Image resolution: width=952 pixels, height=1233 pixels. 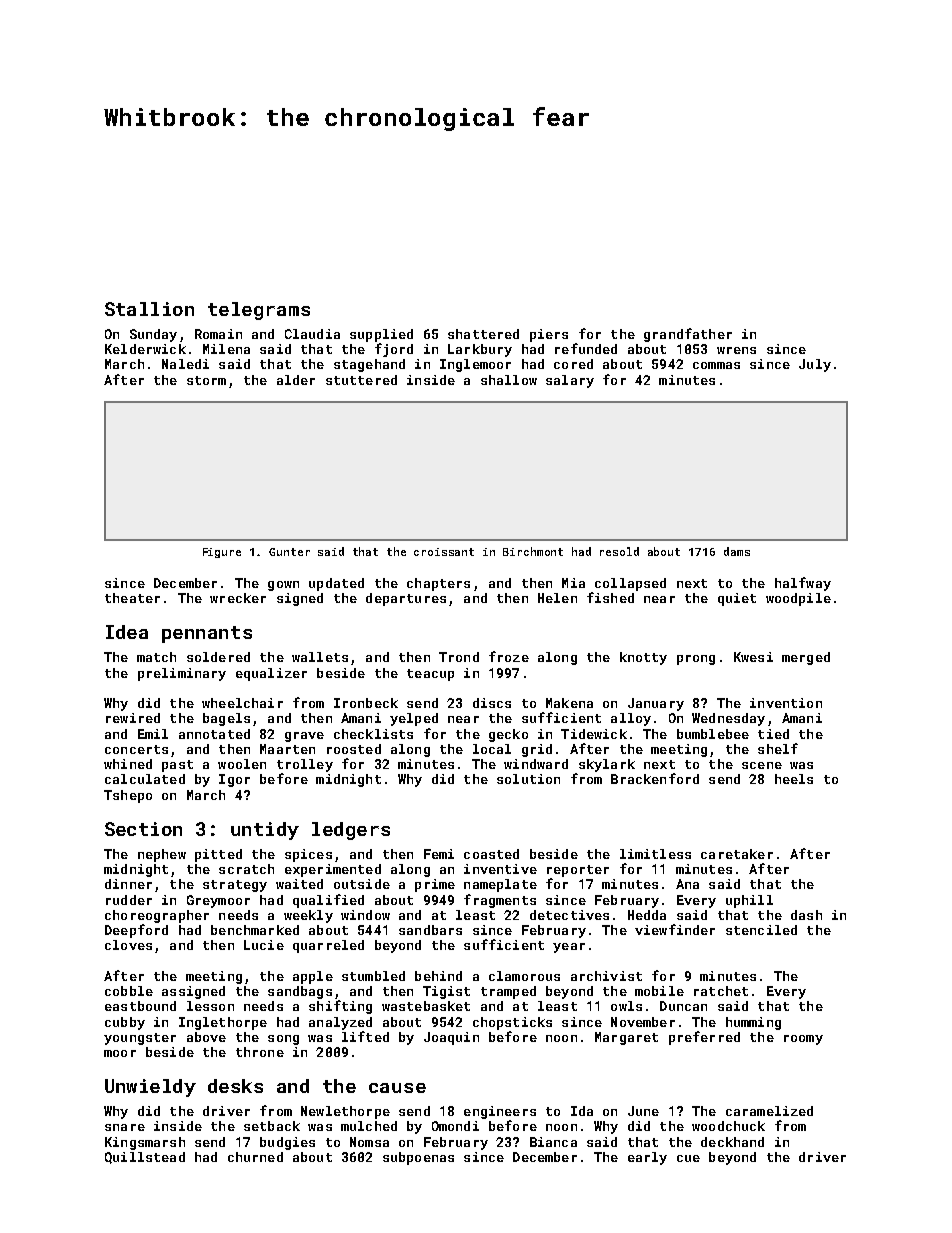 What do you see at coordinates (736, 350) in the image?
I see `wrens` at bounding box center [736, 350].
